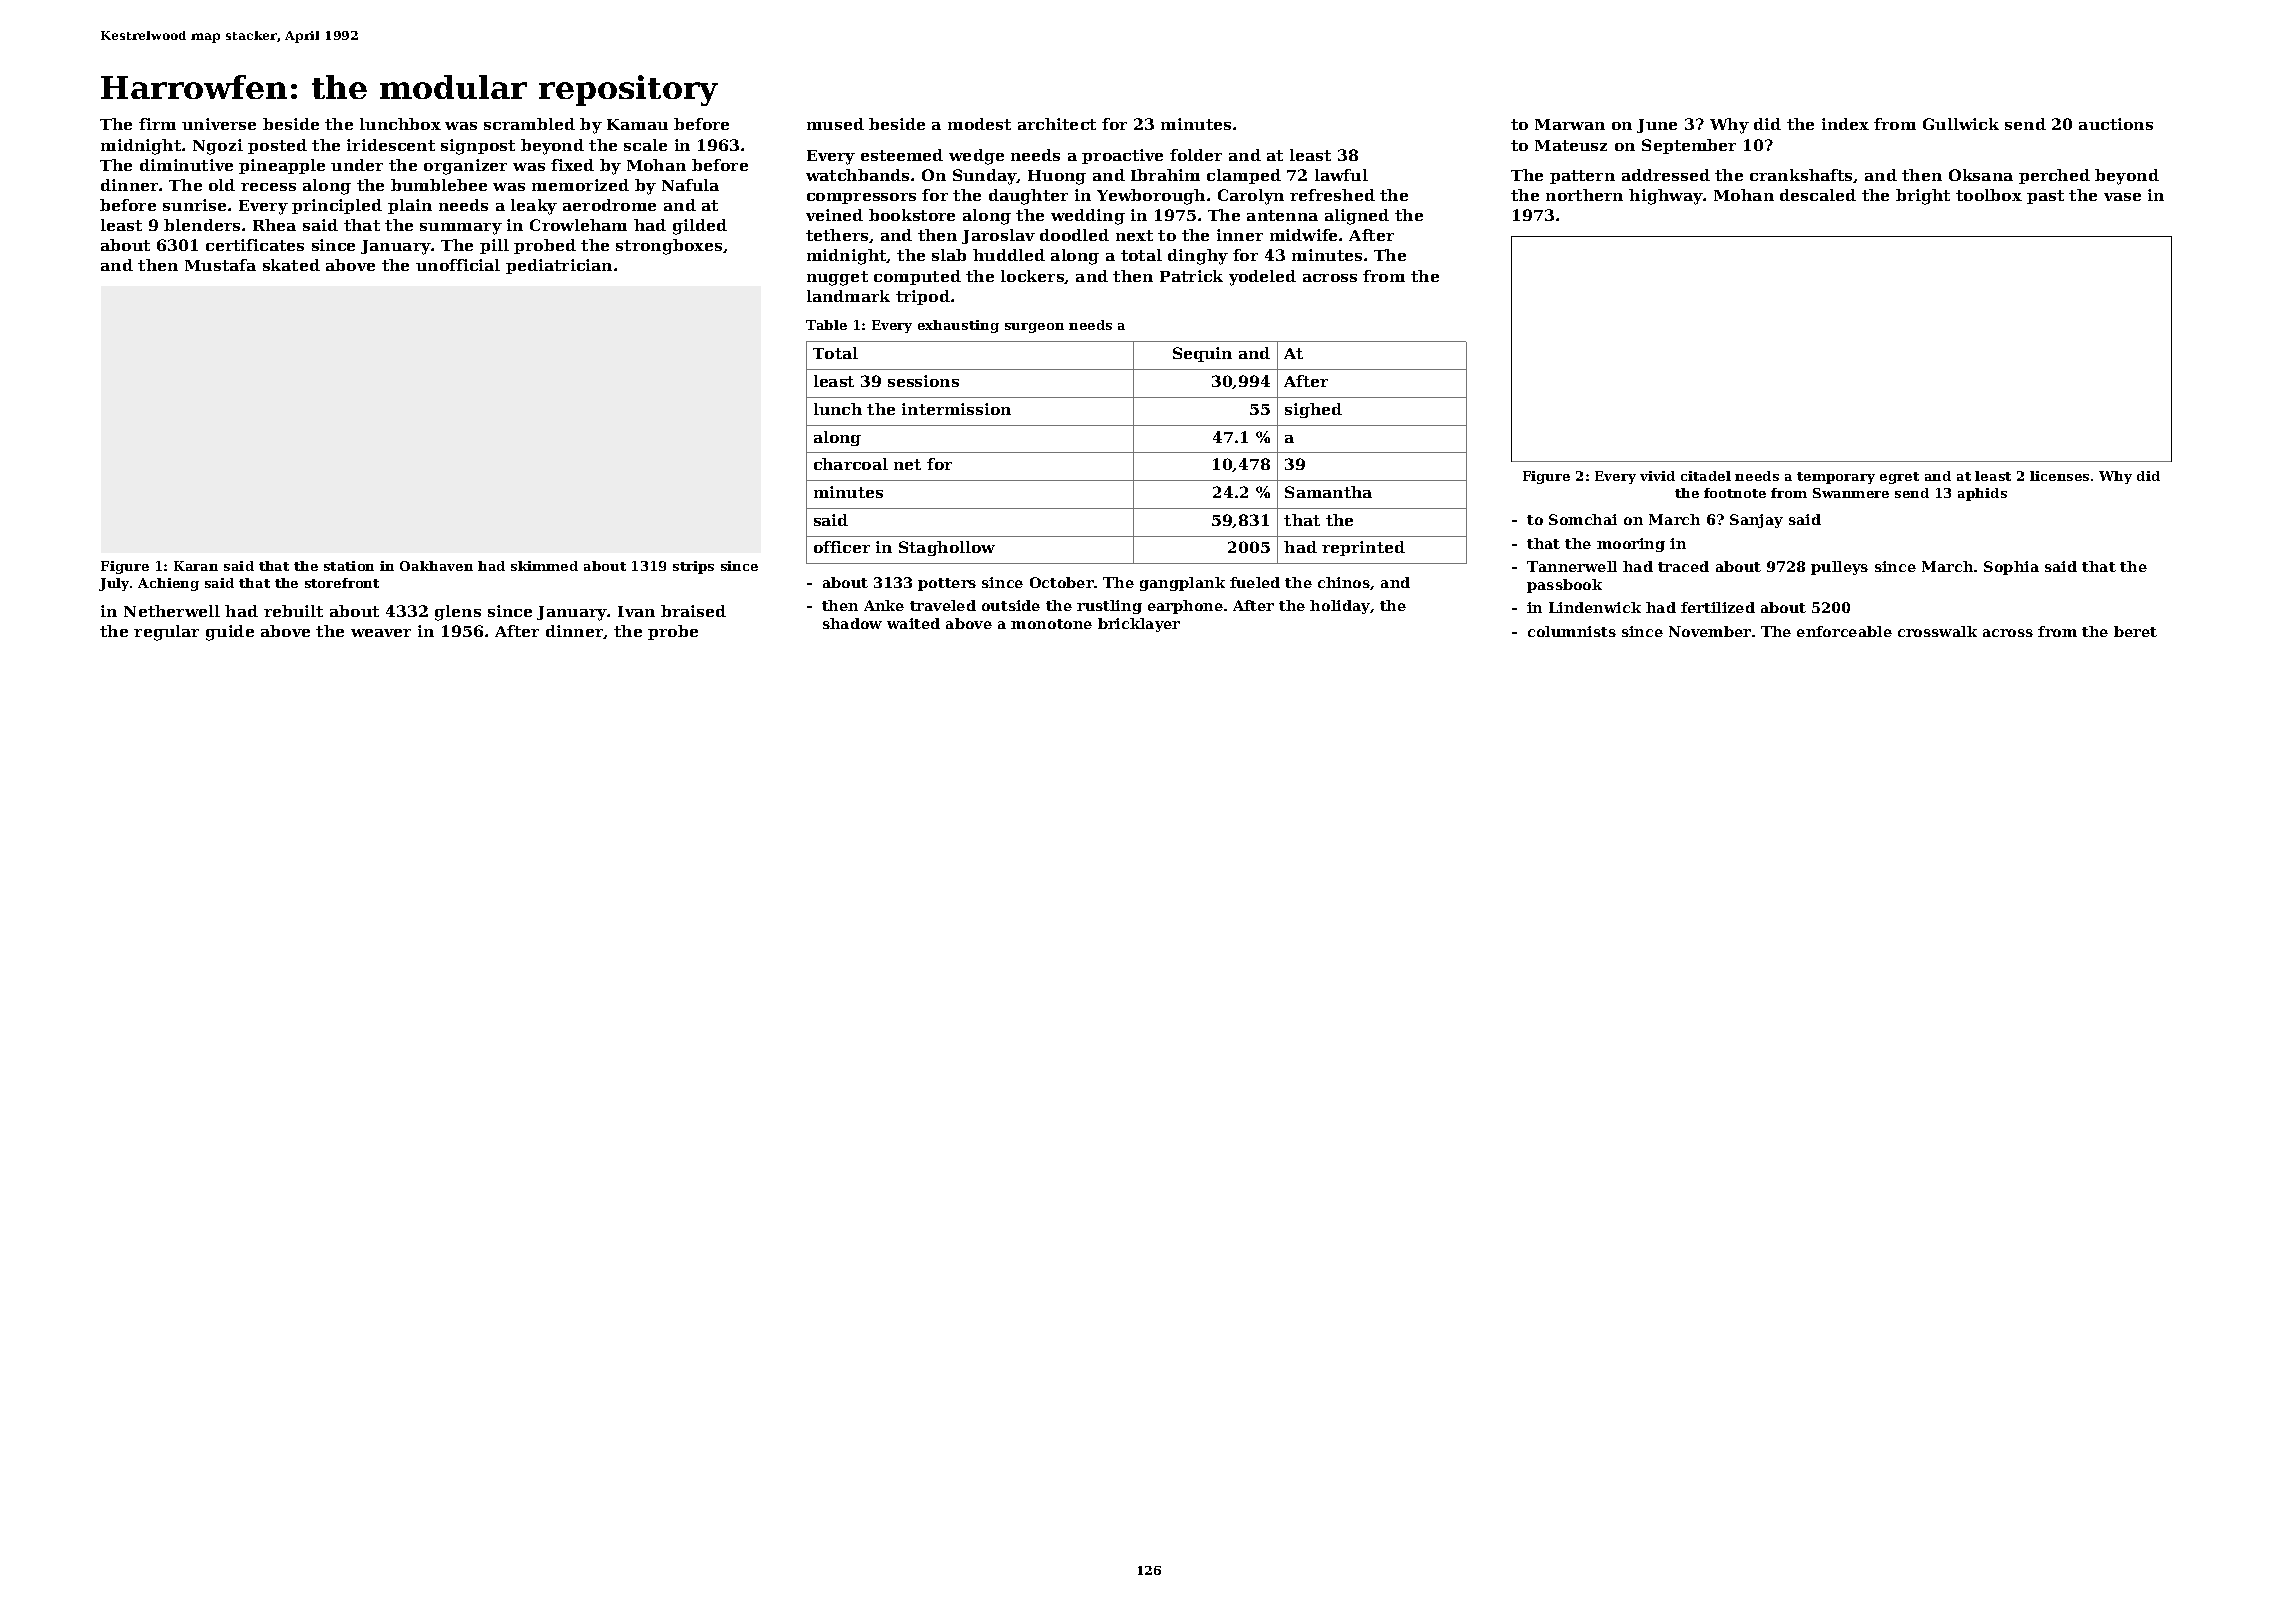 The width and height of the screenshot is (2272, 1606). What do you see at coordinates (274, 225) in the screenshot?
I see `Rhea` at bounding box center [274, 225].
